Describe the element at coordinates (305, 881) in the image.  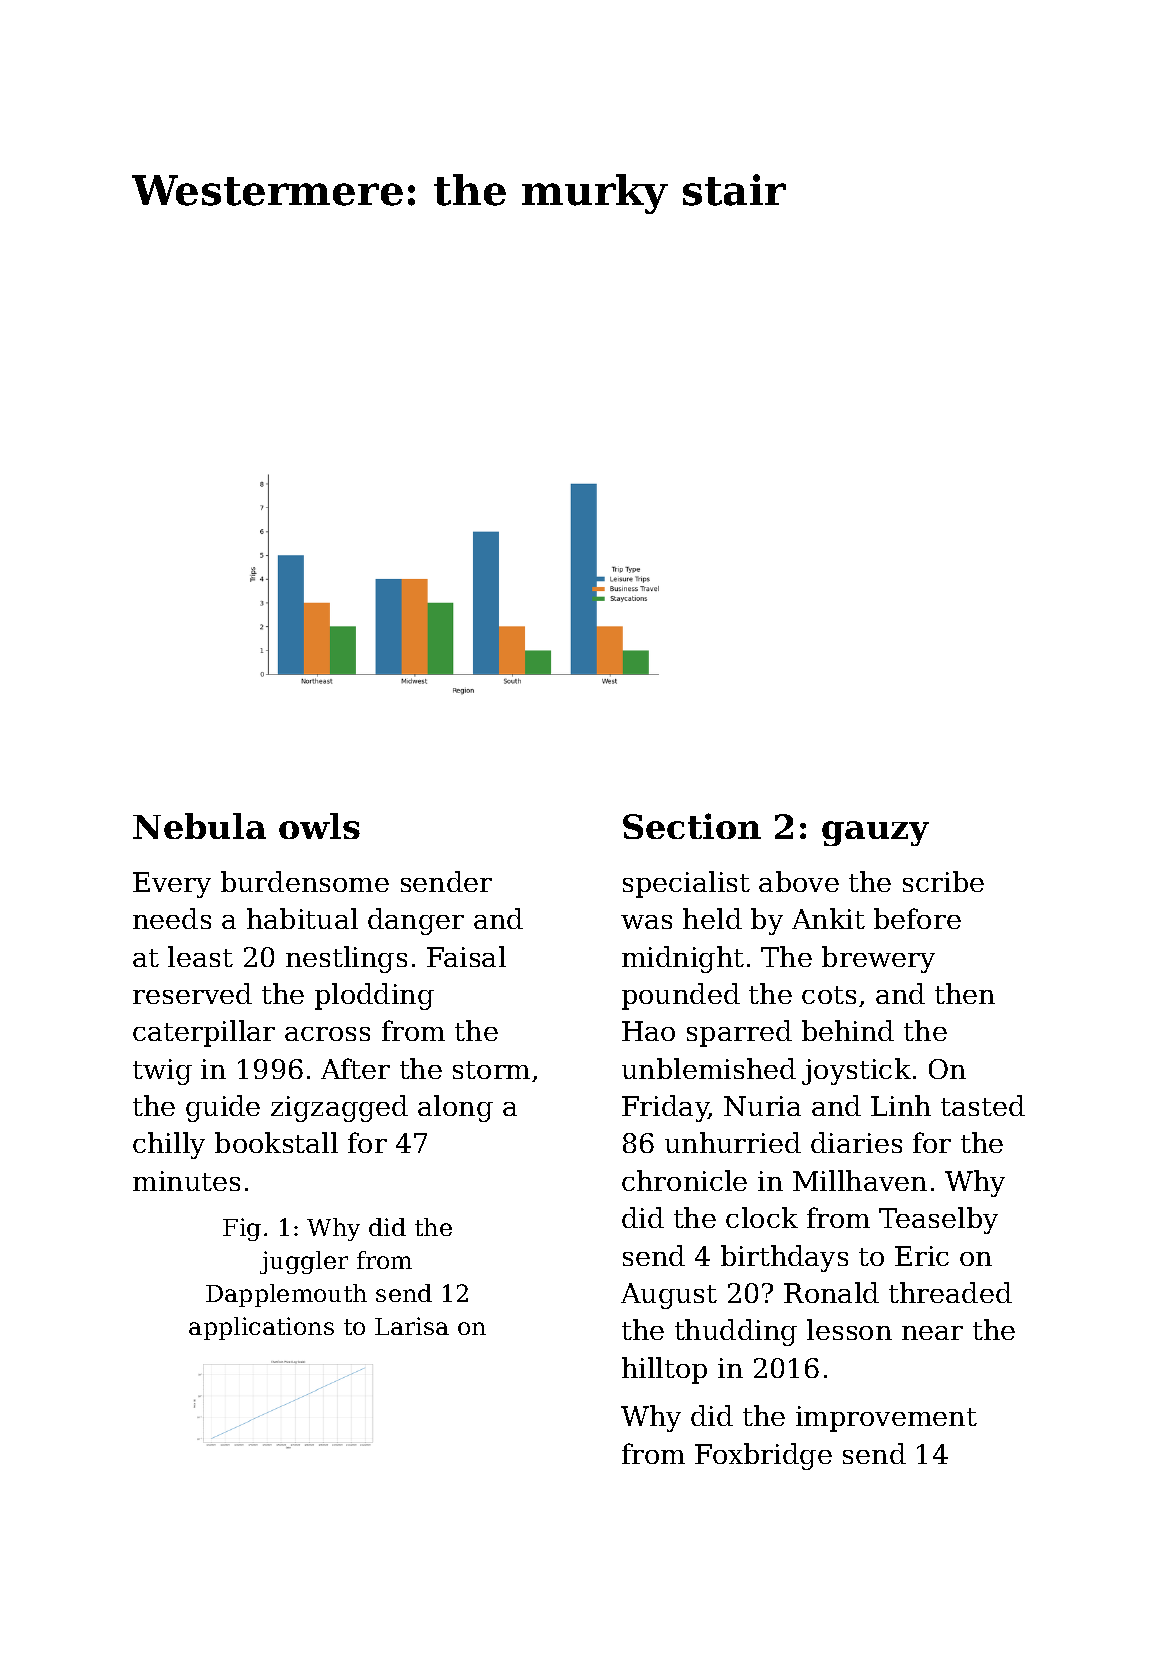
I see `burdensome` at that location.
